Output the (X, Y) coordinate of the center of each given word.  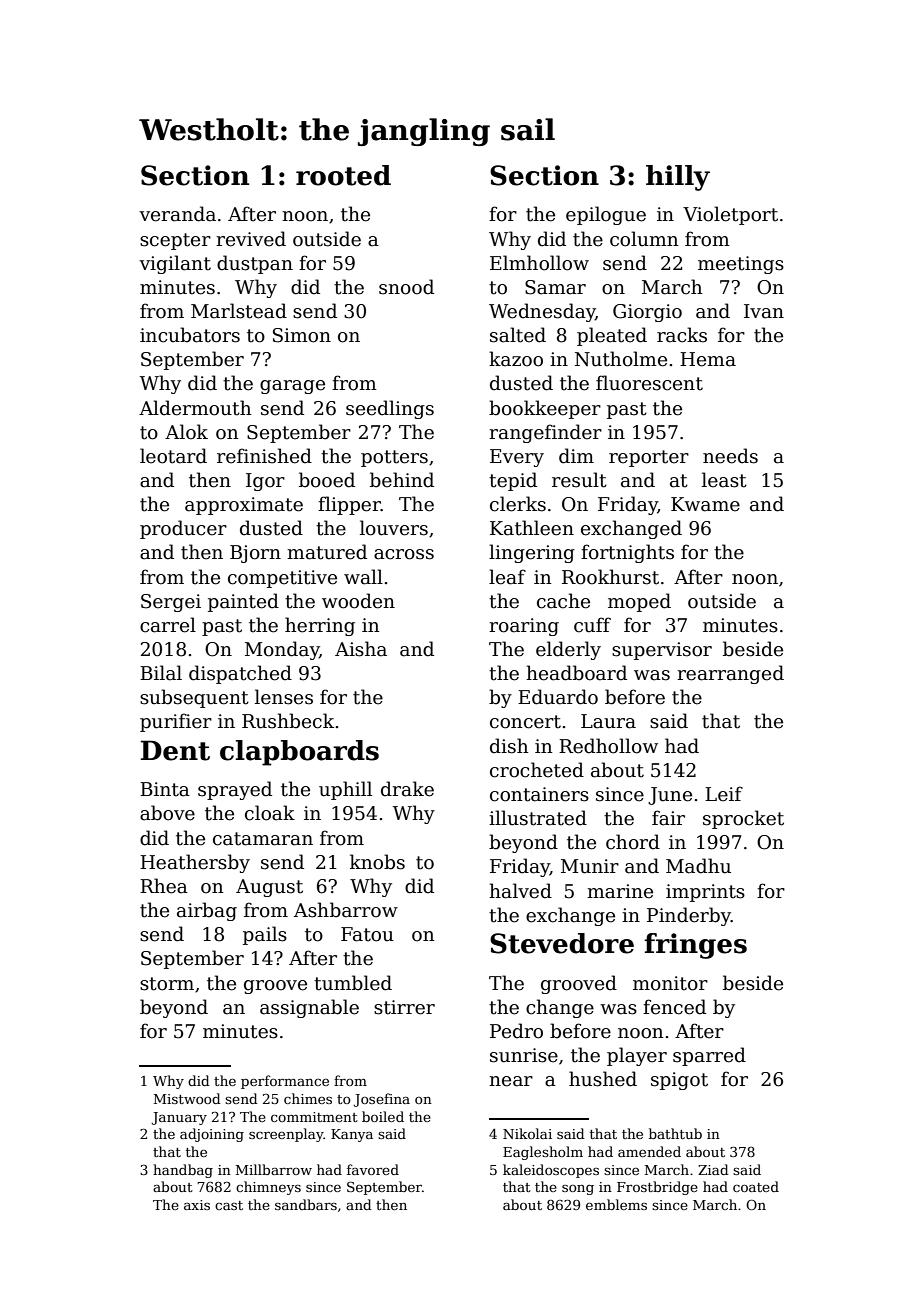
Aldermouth (195, 408)
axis (197, 1205)
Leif (724, 794)
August (269, 888)
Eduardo (558, 697)
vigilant (175, 264)
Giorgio (647, 313)
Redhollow (608, 746)
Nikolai (527, 1133)
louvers (394, 528)
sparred (709, 1056)
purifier (176, 722)
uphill (345, 790)
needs (730, 456)
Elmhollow (539, 263)
